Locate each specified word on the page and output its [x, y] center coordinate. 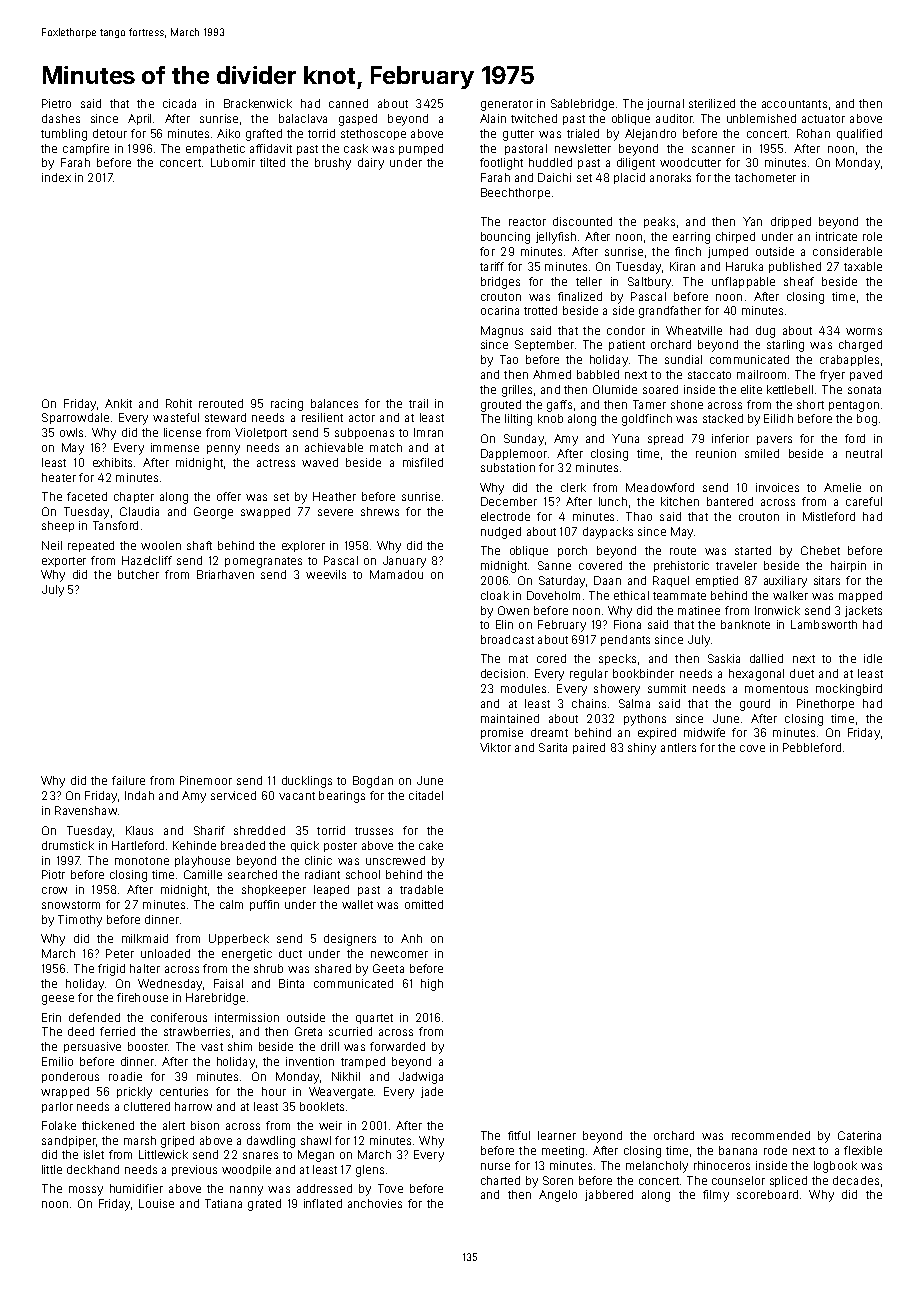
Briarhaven [225, 574]
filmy [716, 1196]
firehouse [142, 997]
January [404, 562]
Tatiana [223, 1203]
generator [507, 105]
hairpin [848, 566]
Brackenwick [258, 103]
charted [500, 1180]
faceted [87, 496]
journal [665, 104]
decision [503, 673]
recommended [771, 1135]
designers [350, 940]
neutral [864, 453]
